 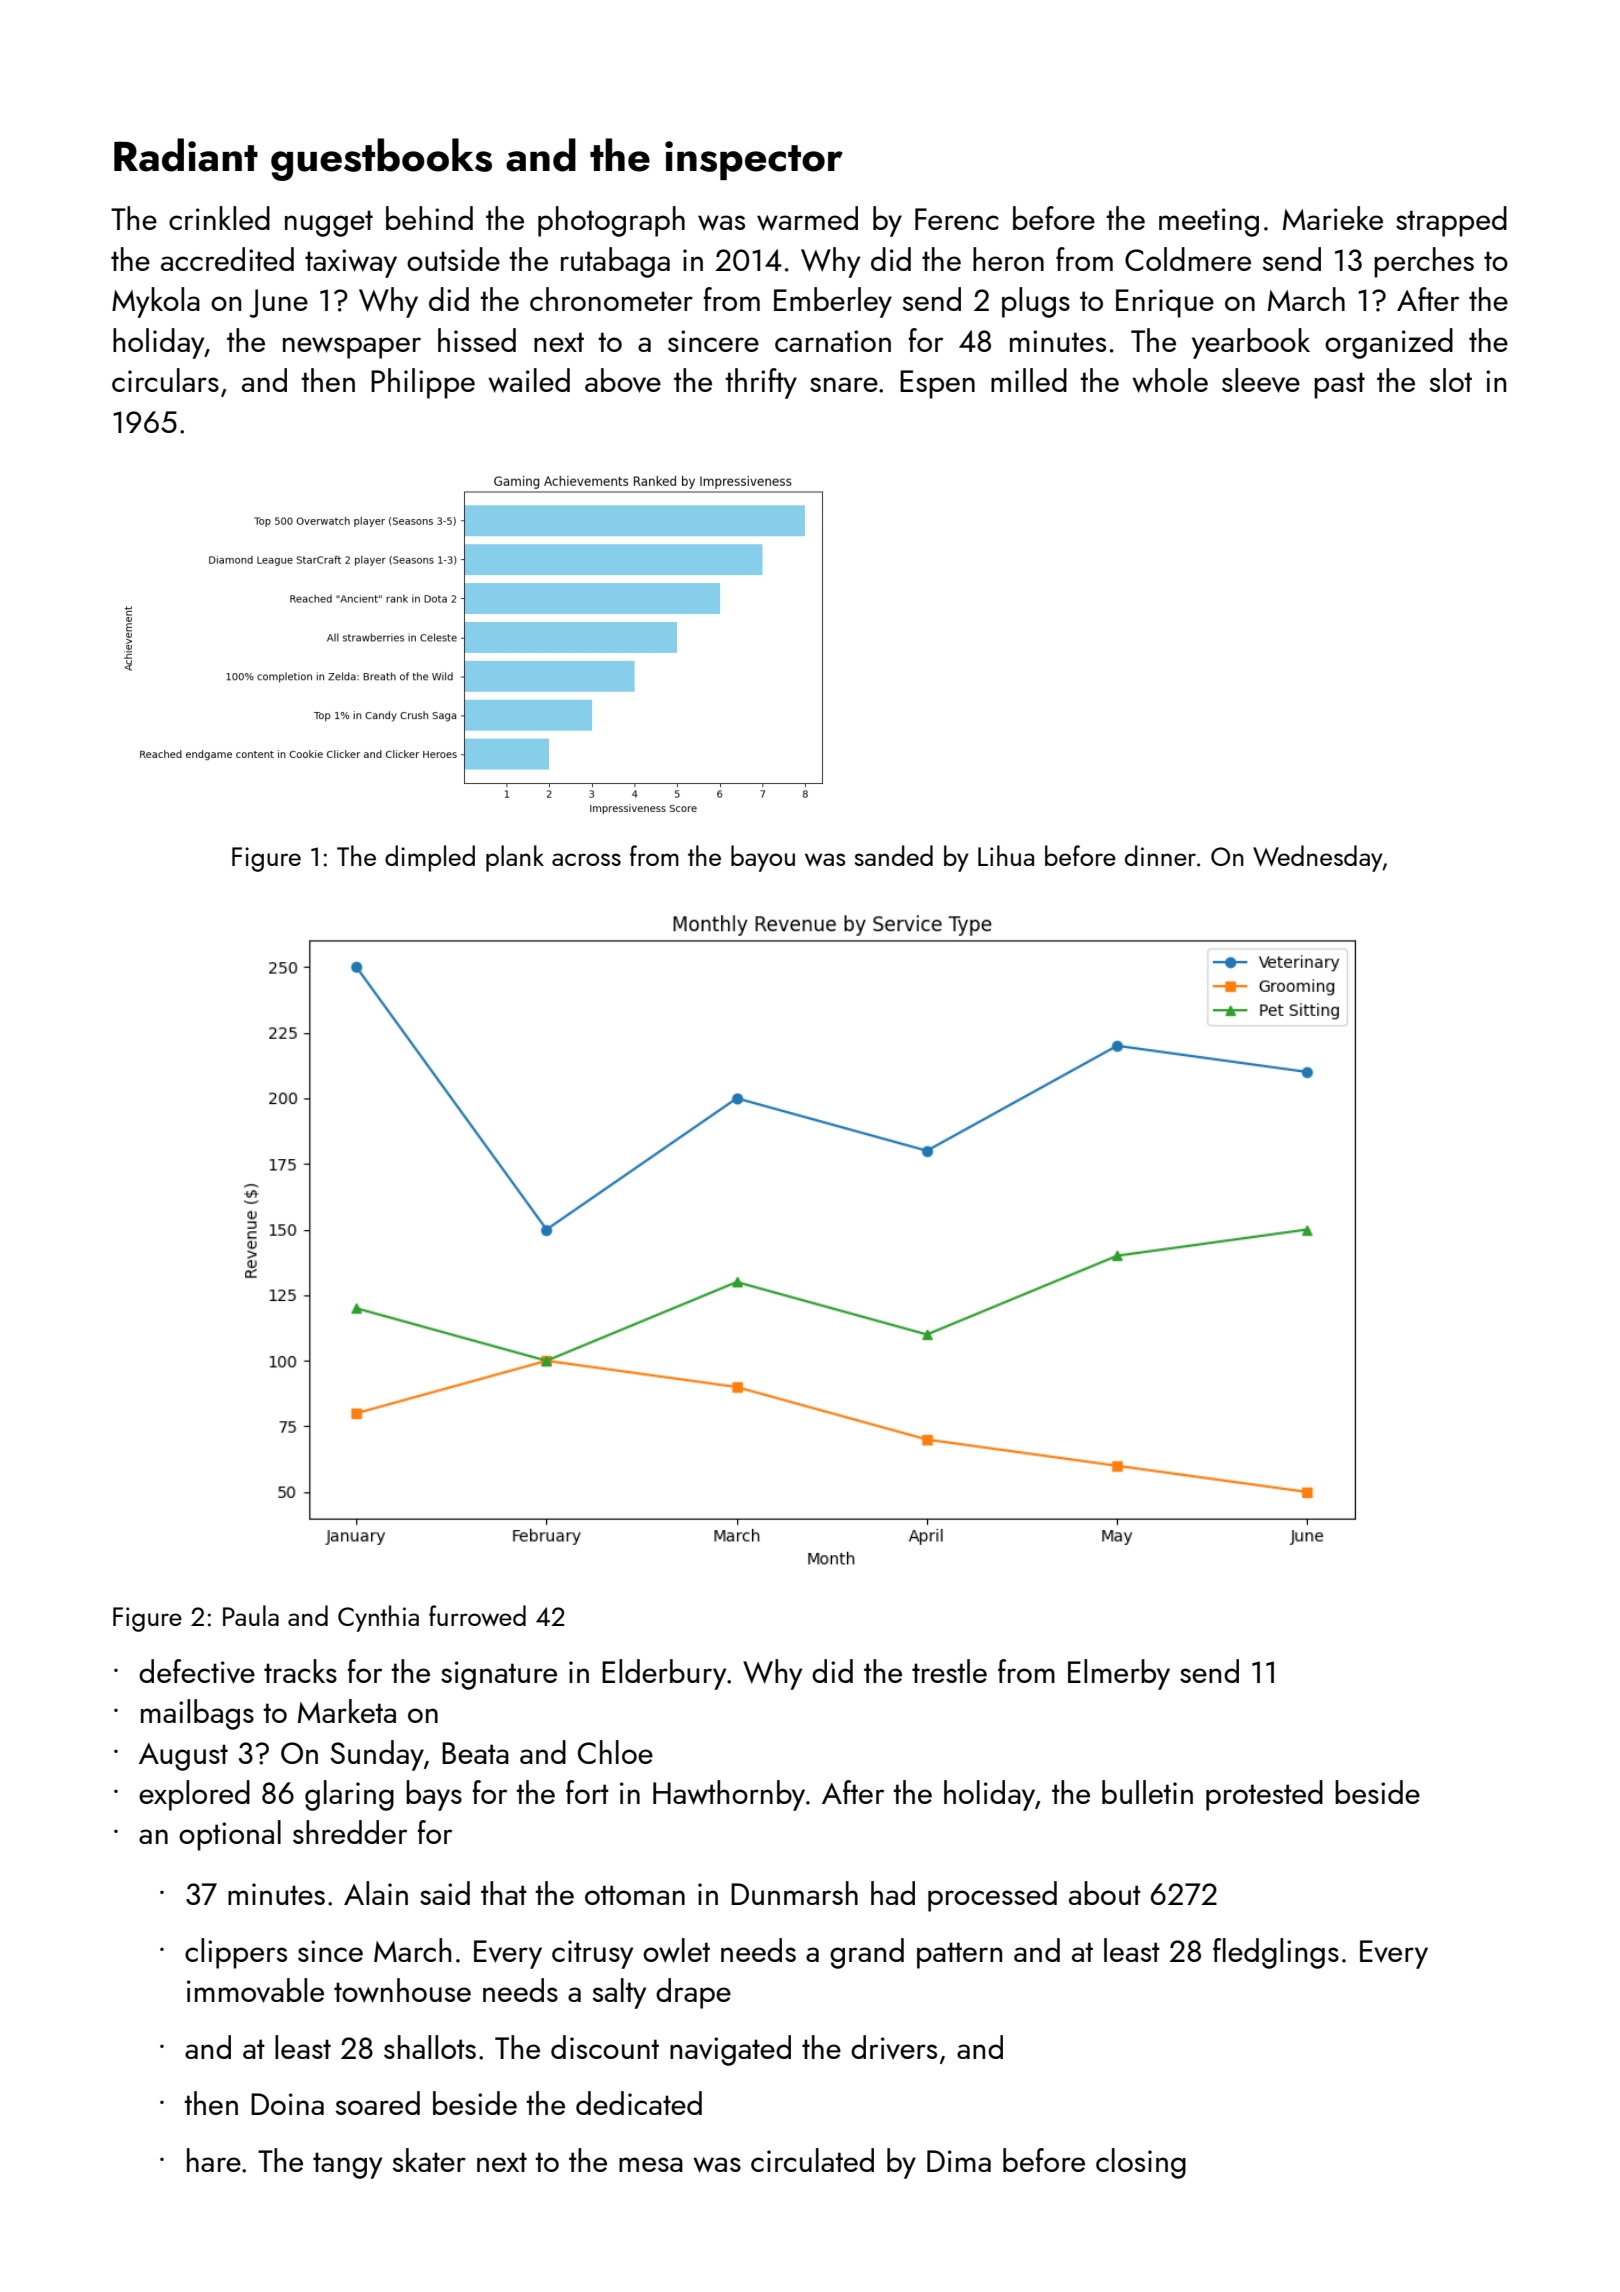 What do you see at coordinates (1160, 855) in the page?
I see `dinner` at bounding box center [1160, 855].
